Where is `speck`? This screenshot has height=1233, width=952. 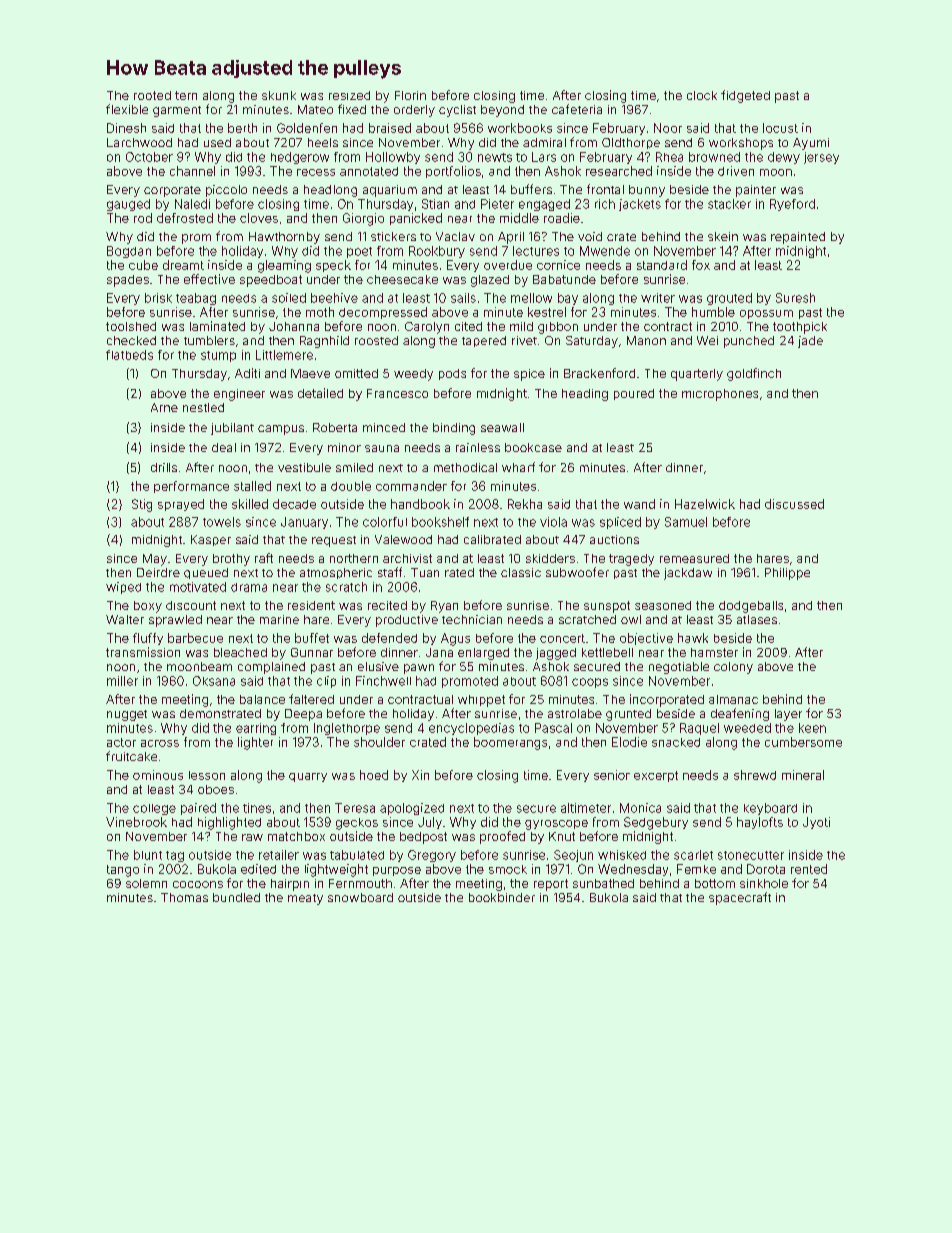
speck is located at coordinates (333, 266).
